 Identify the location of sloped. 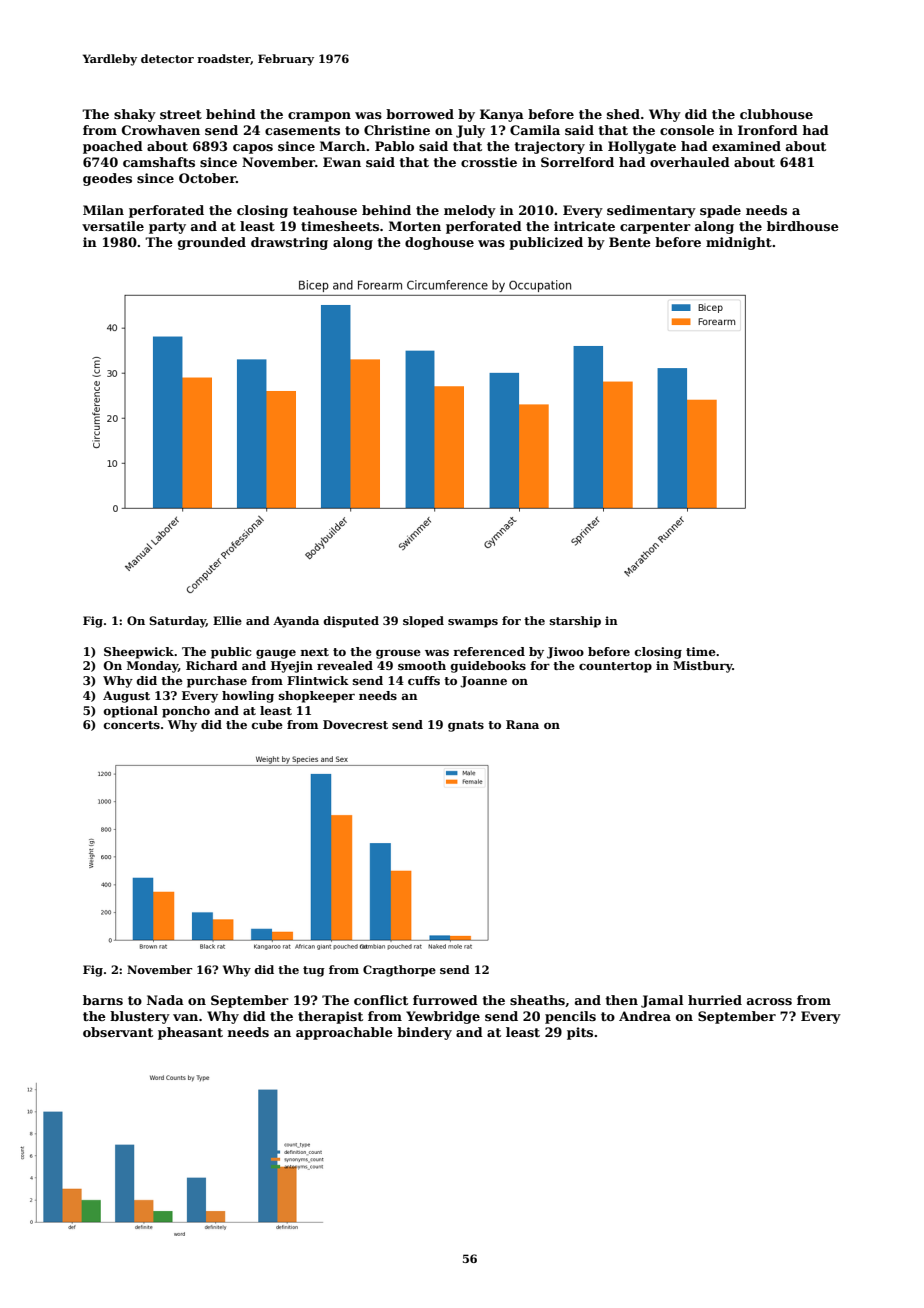
(423, 622).
